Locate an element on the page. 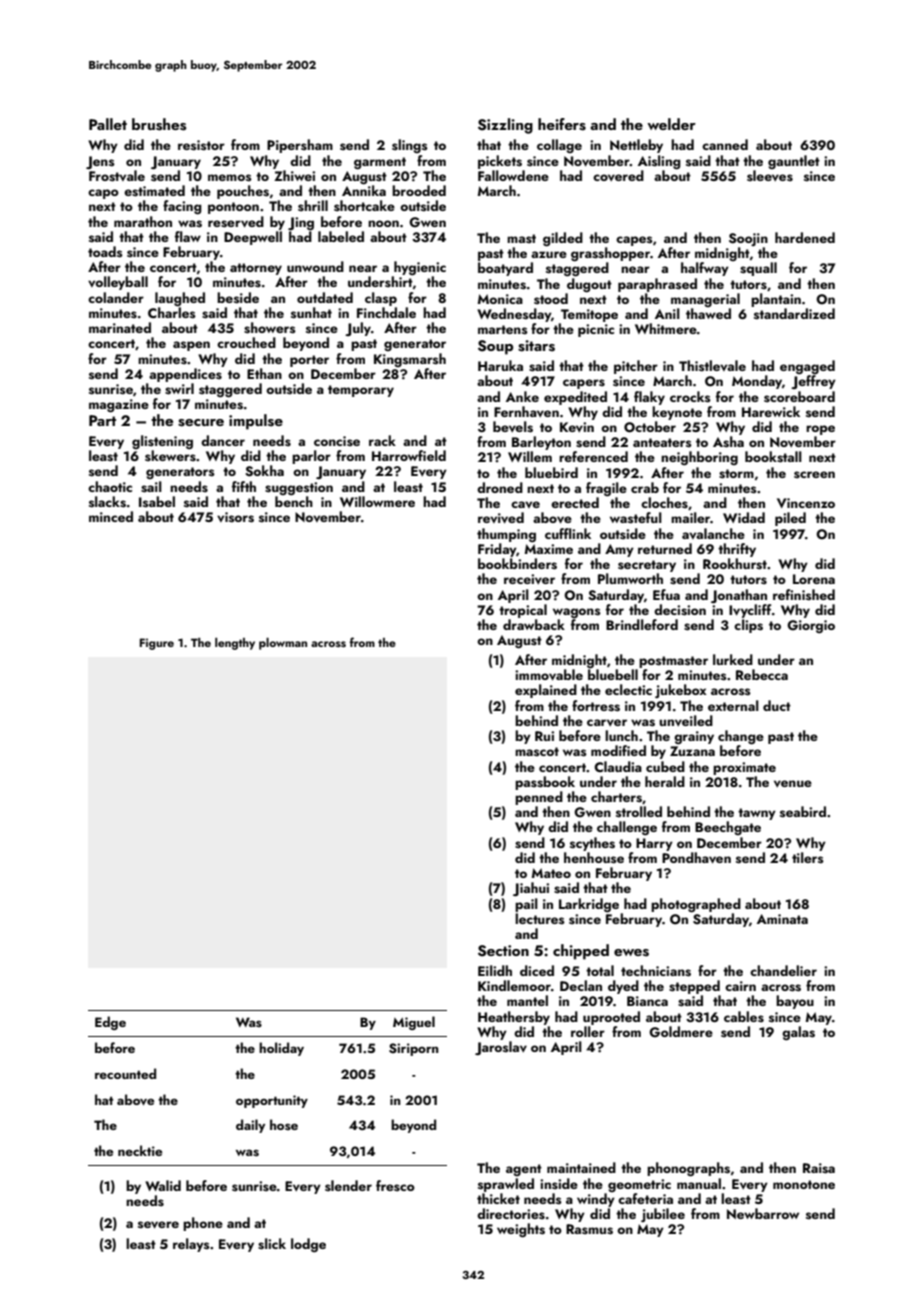  tilers is located at coordinates (808, 857).
